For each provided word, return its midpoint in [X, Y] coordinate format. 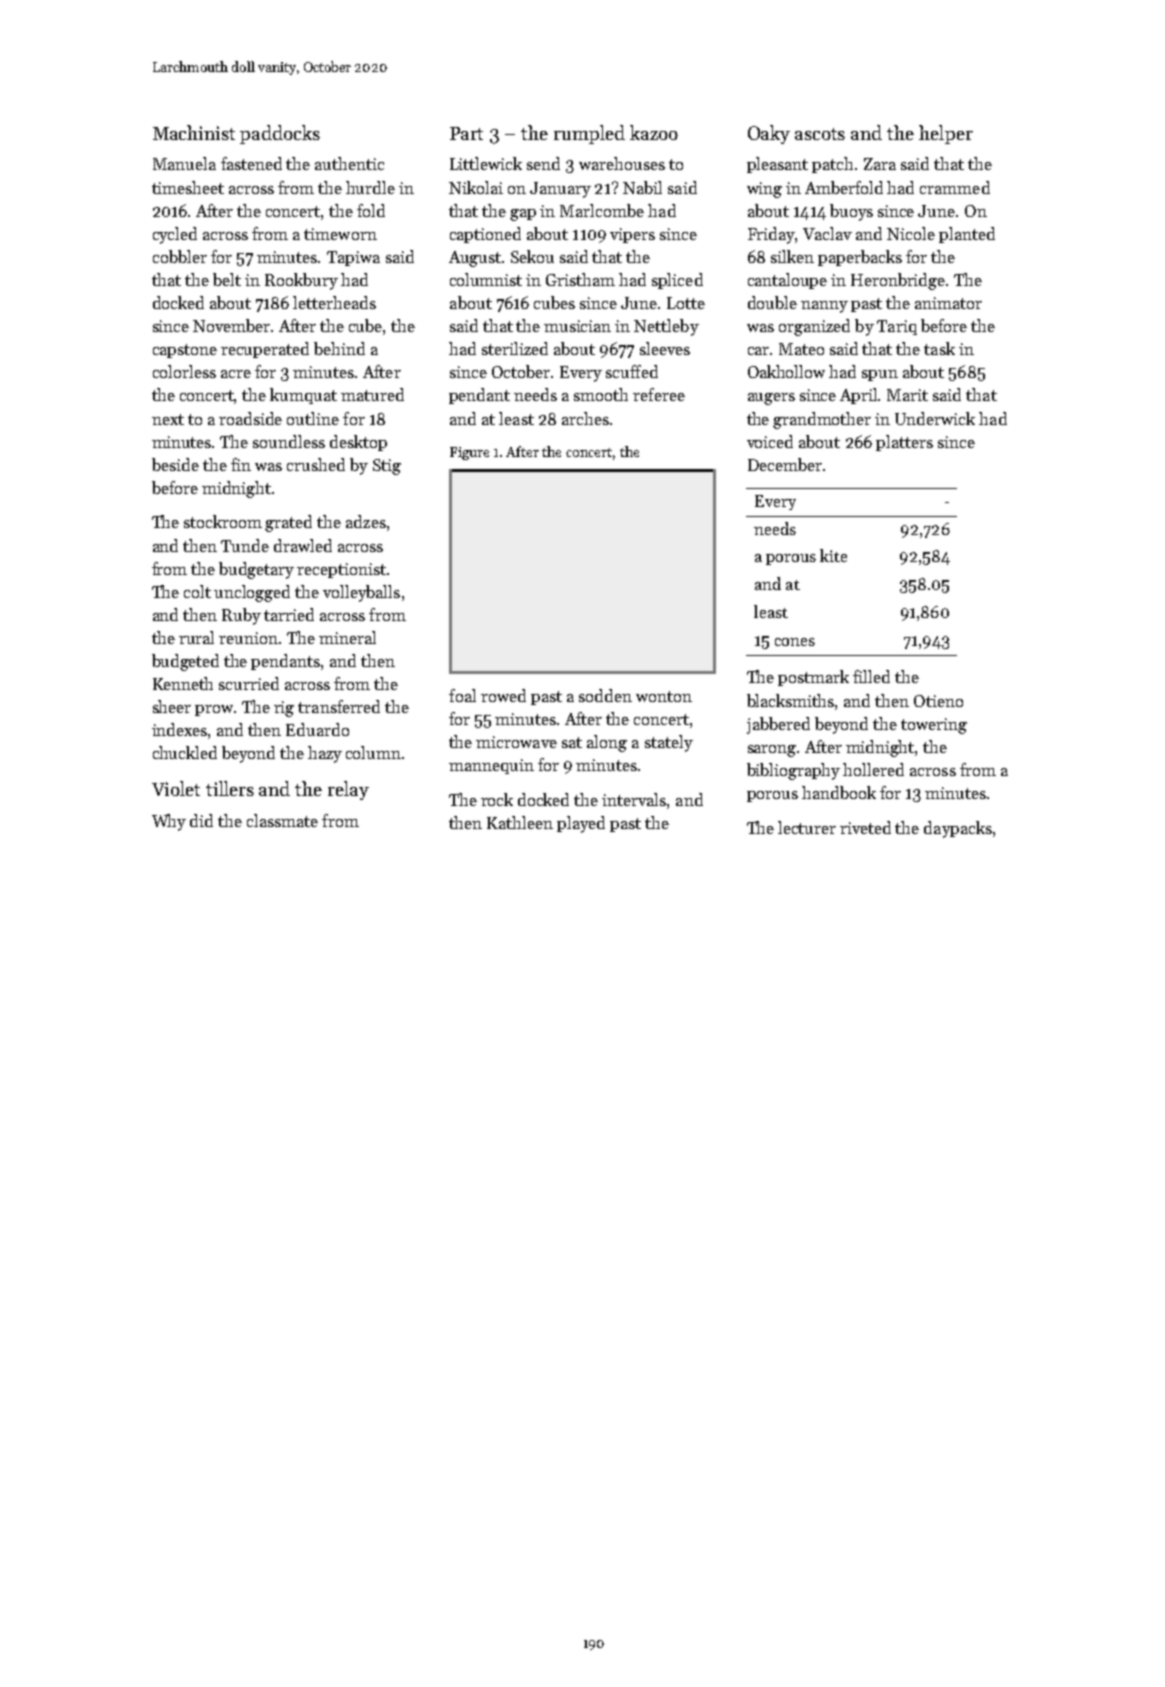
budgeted [185, 662]
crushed [316, 464]
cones [795, 642]
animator [948, 303]
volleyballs [361, 593]
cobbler [180, 256]
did [201, 820]
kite [833, 555]
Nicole [911, 233]
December [785, 464]
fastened [251, 163]
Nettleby [666, 327]
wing [764, 190]
